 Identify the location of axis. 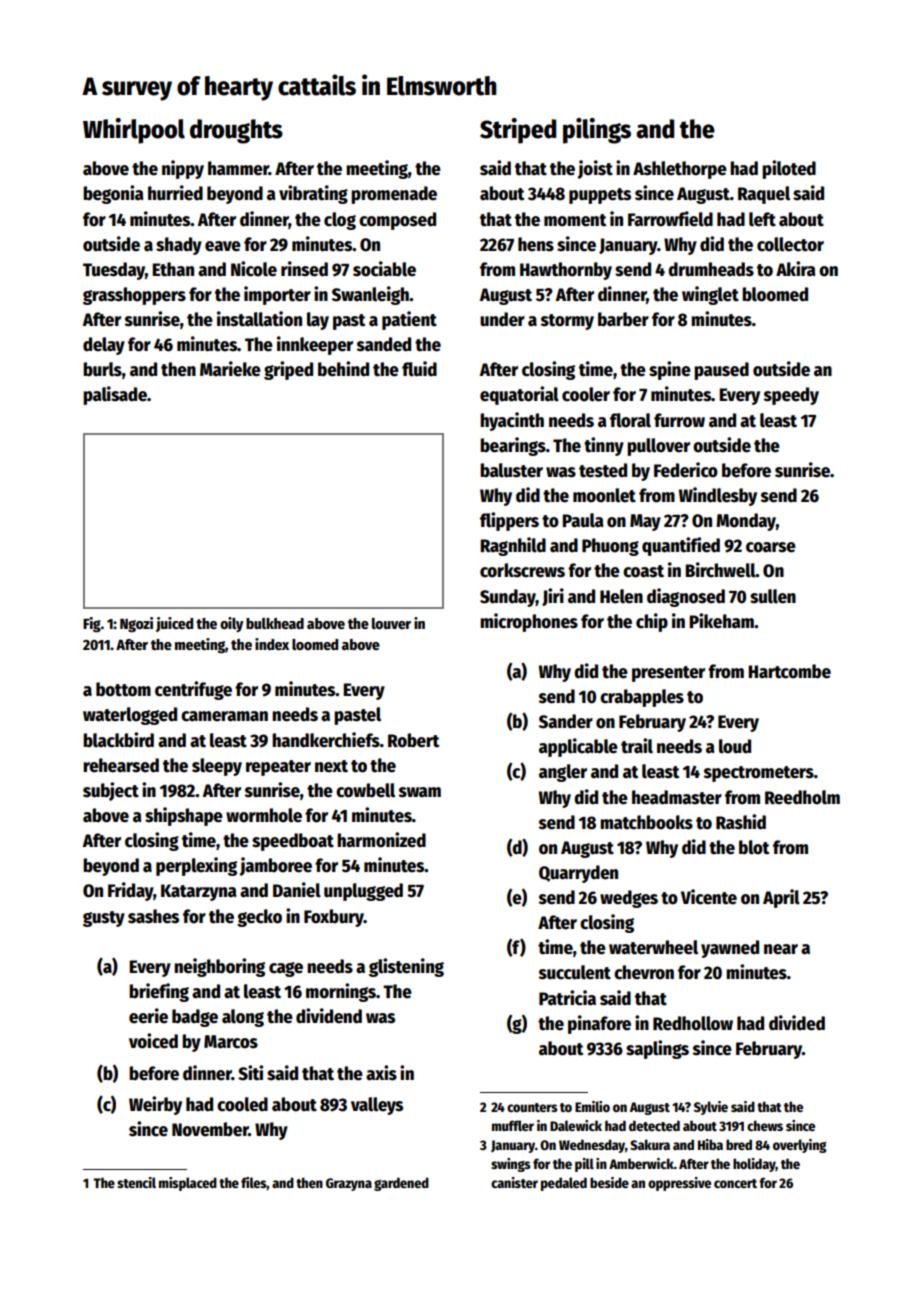
(381, 1073).
